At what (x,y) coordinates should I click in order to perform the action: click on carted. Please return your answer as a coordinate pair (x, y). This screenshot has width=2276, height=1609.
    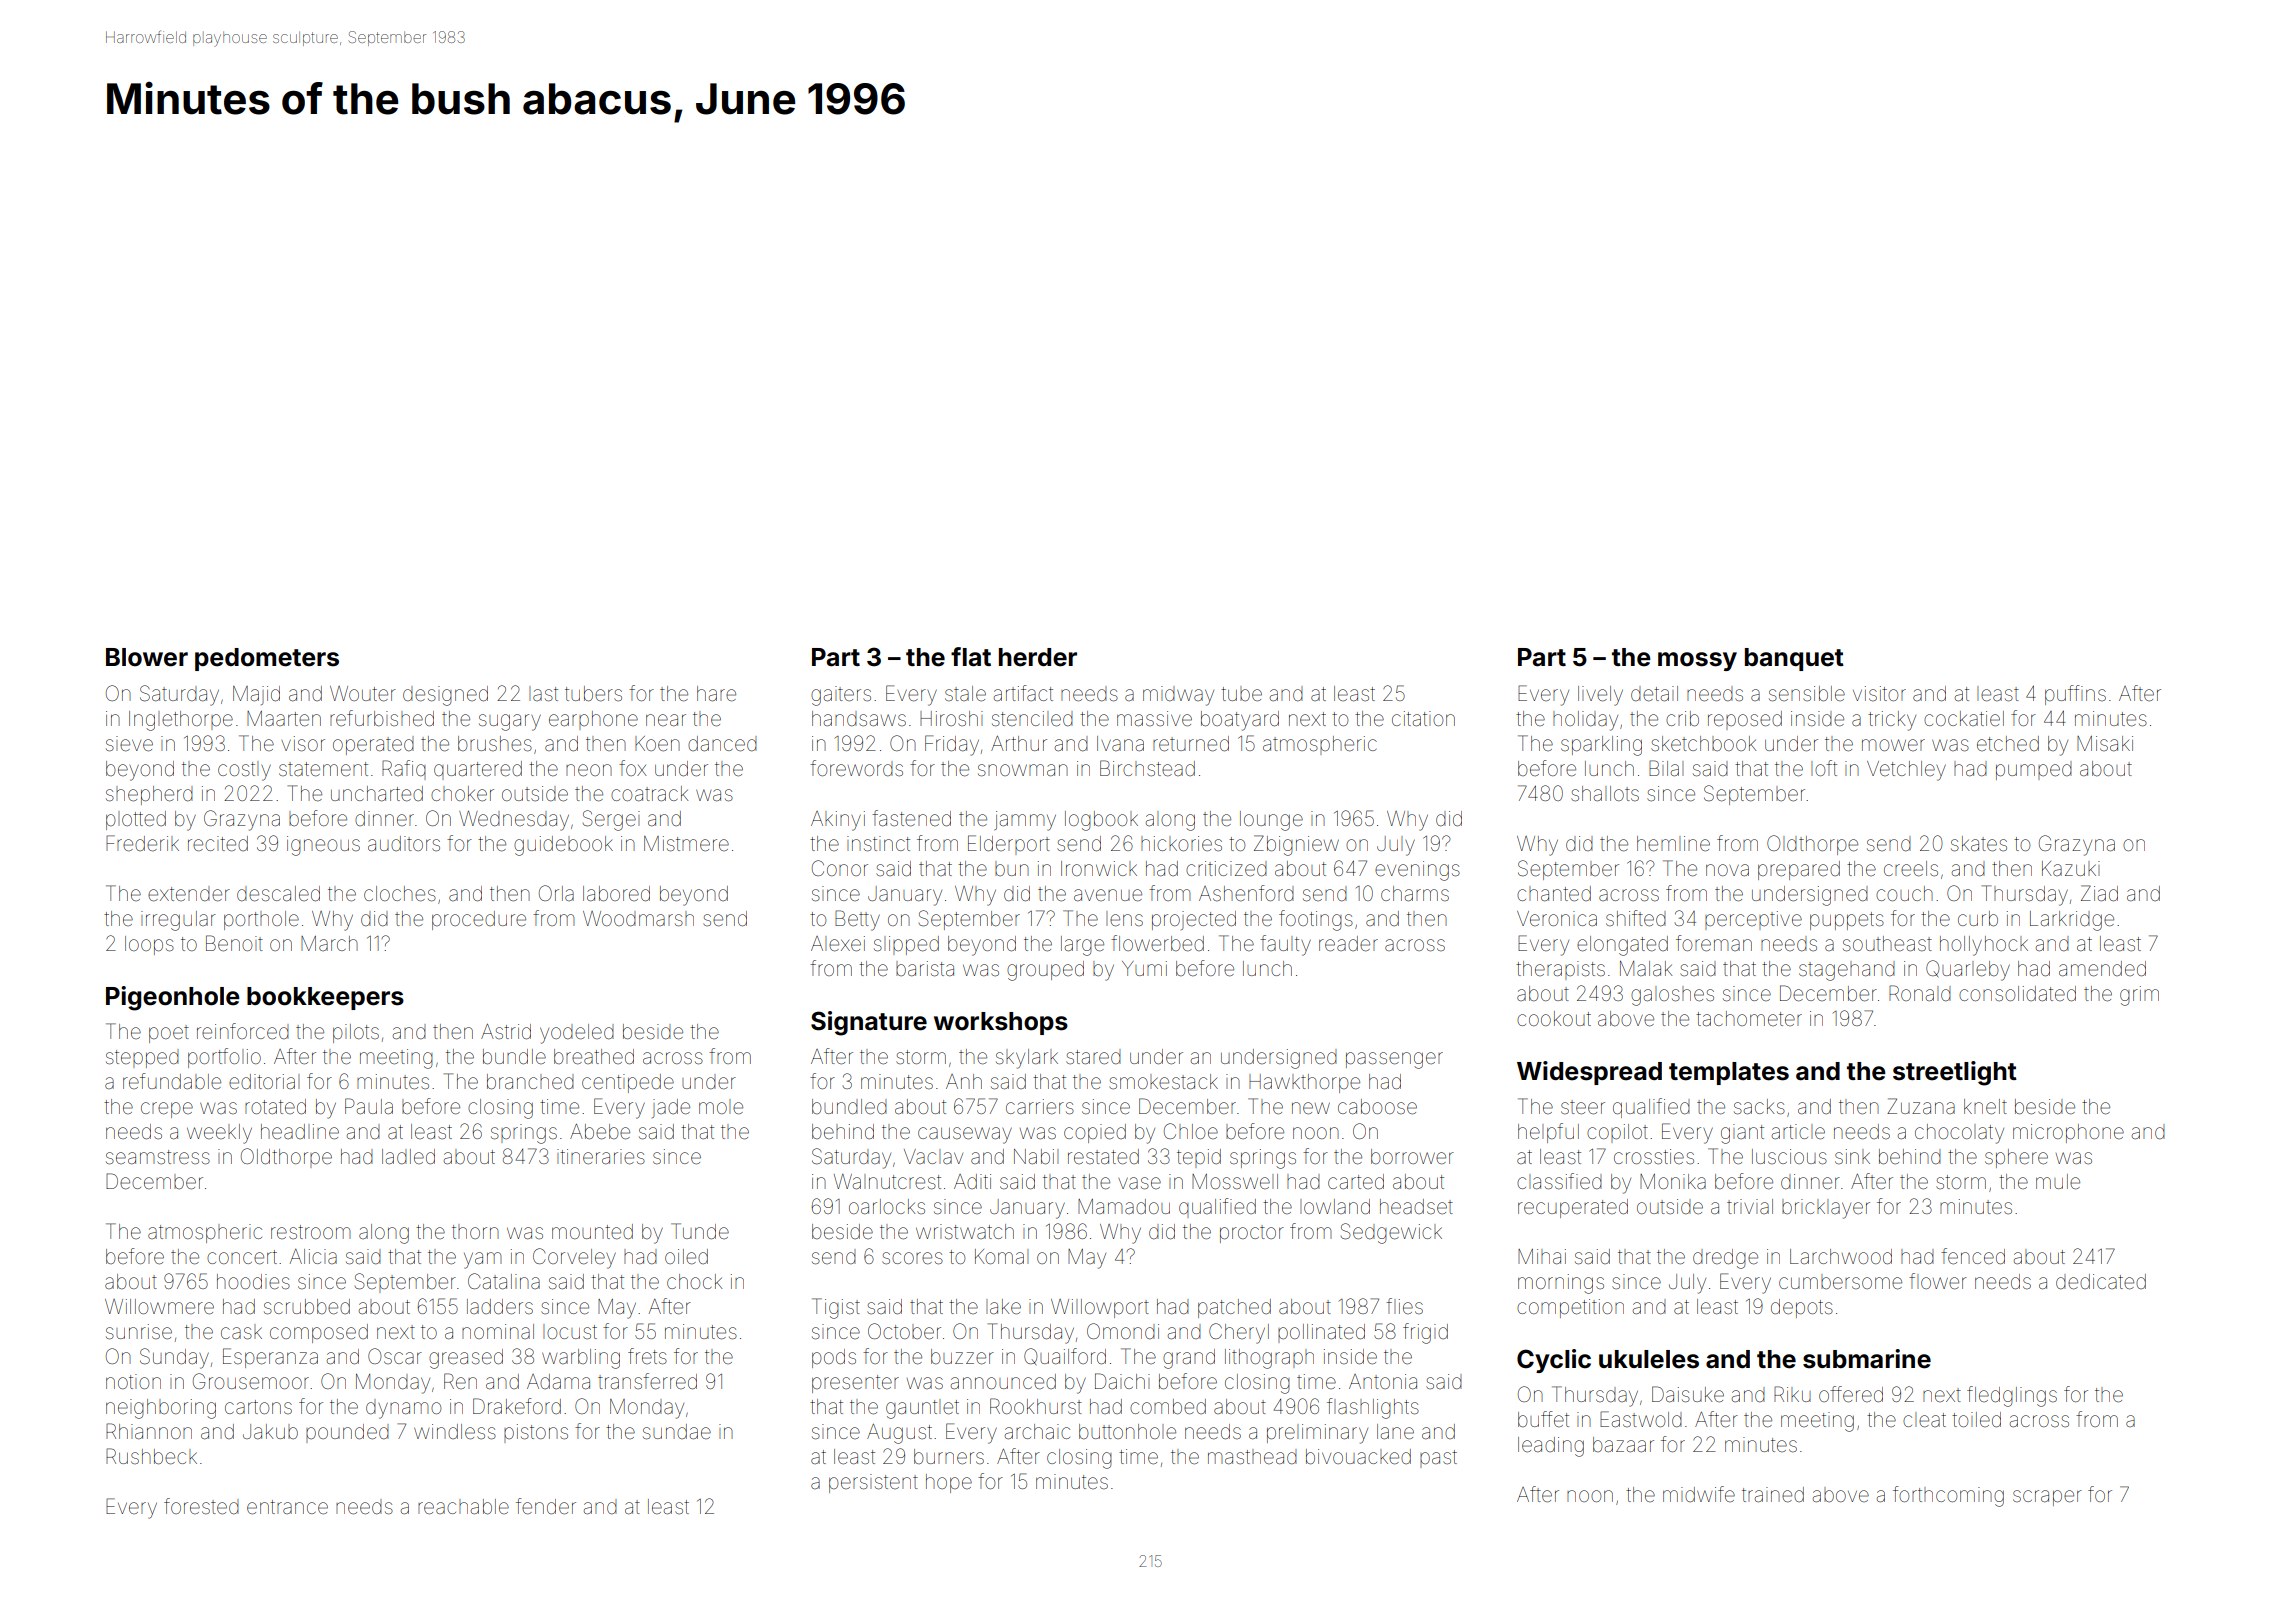
    Looking at the image, I should click on (1356, 1181).
